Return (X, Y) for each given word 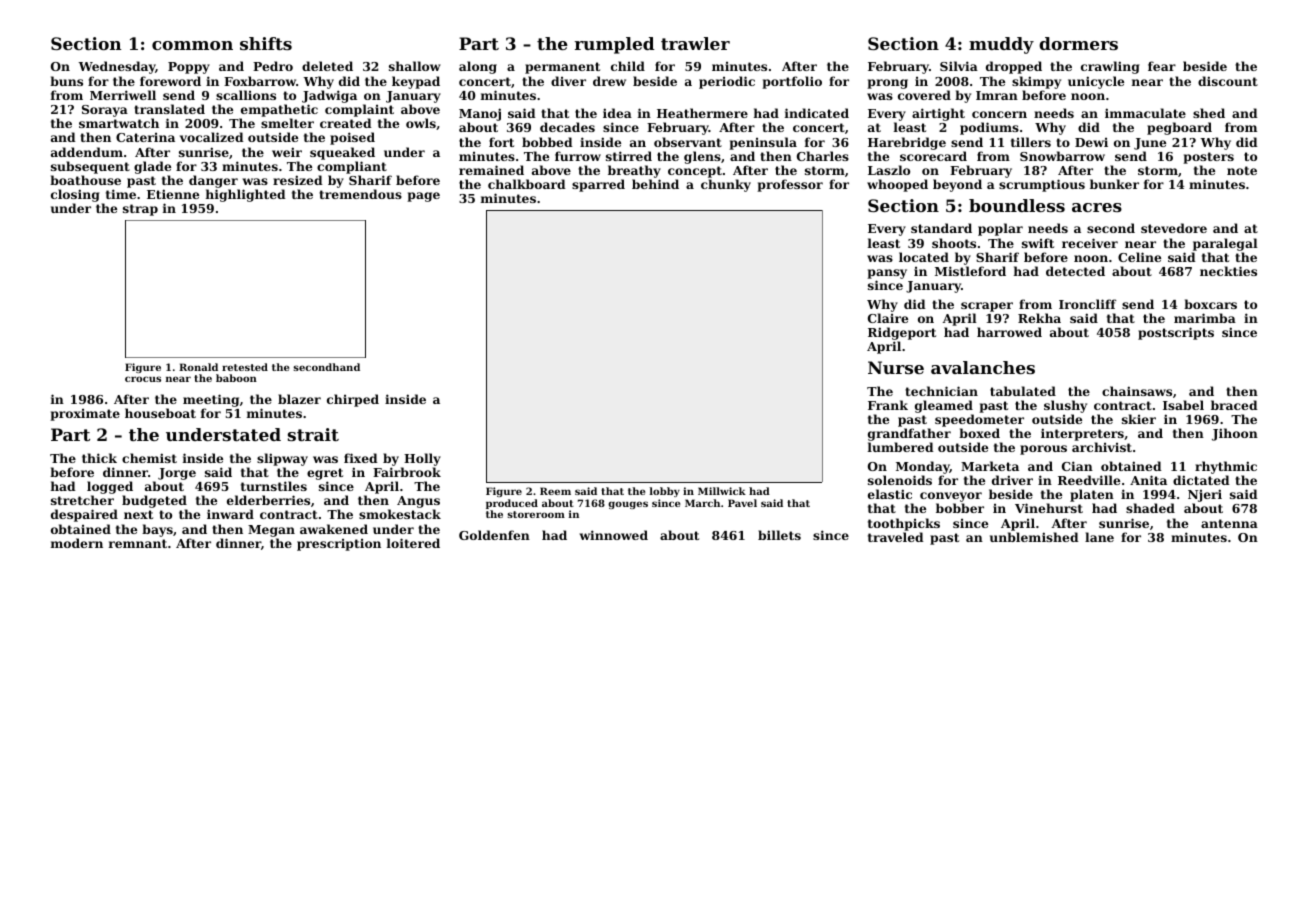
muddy (1001, 45)
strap (140, 210)
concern (999, 114)
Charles (823, 156)
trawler (695, 43)
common (192, 45)
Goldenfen (494, 535)
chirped (353, 400)
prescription (339, 545)
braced (1234, 405)
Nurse (896, 367)
